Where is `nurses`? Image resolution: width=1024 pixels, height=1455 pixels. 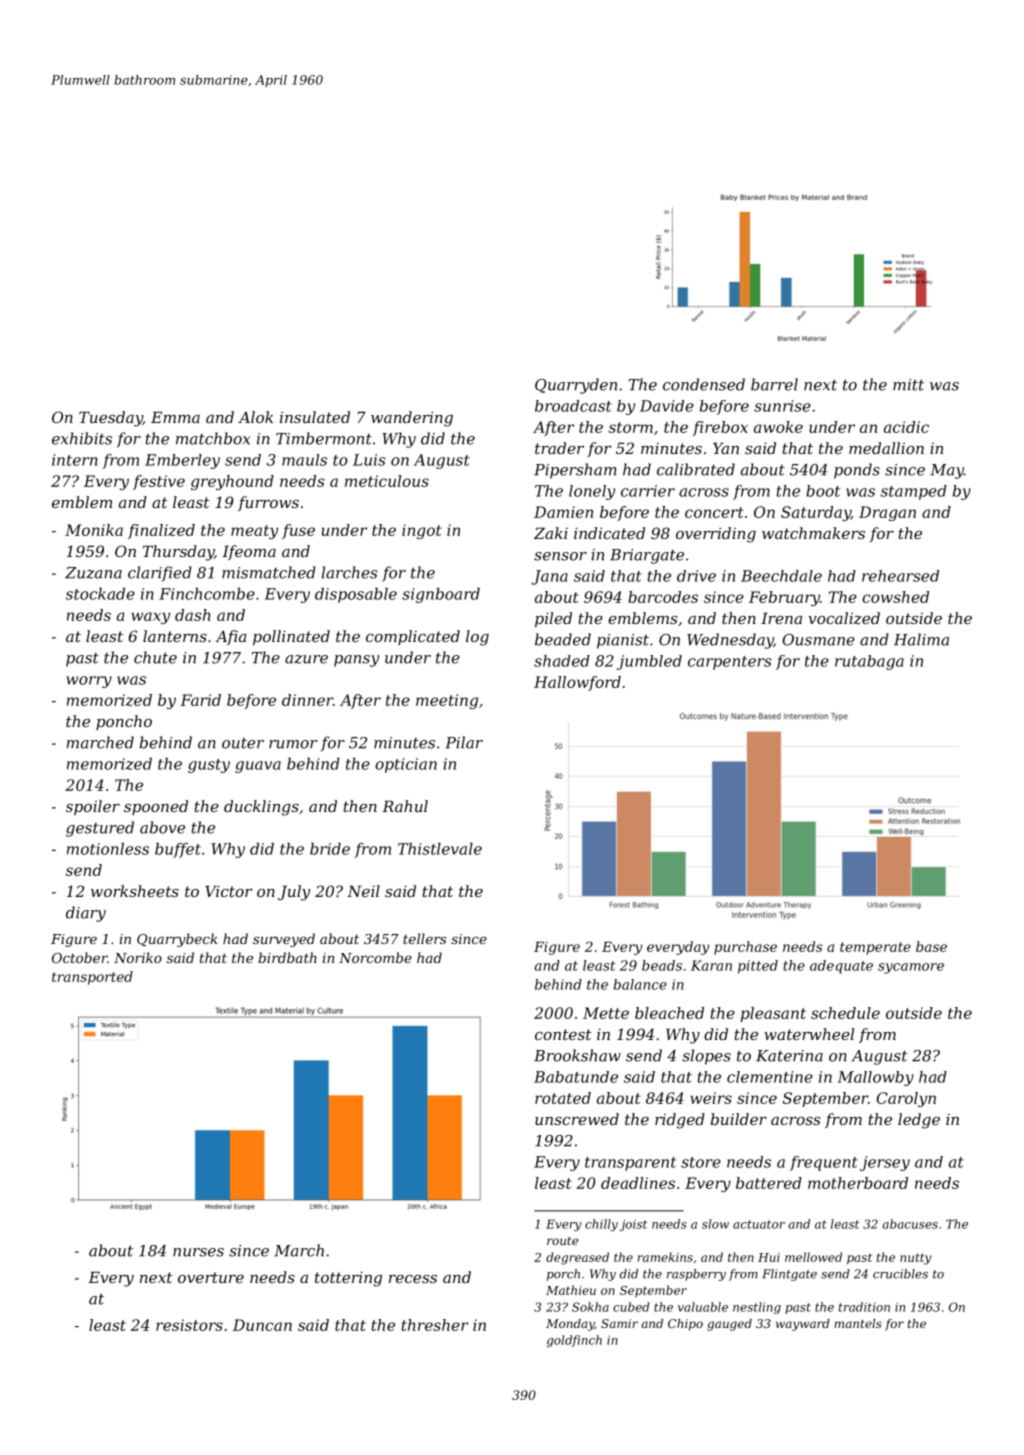
nurses is located at coordinates (198, 1252).
